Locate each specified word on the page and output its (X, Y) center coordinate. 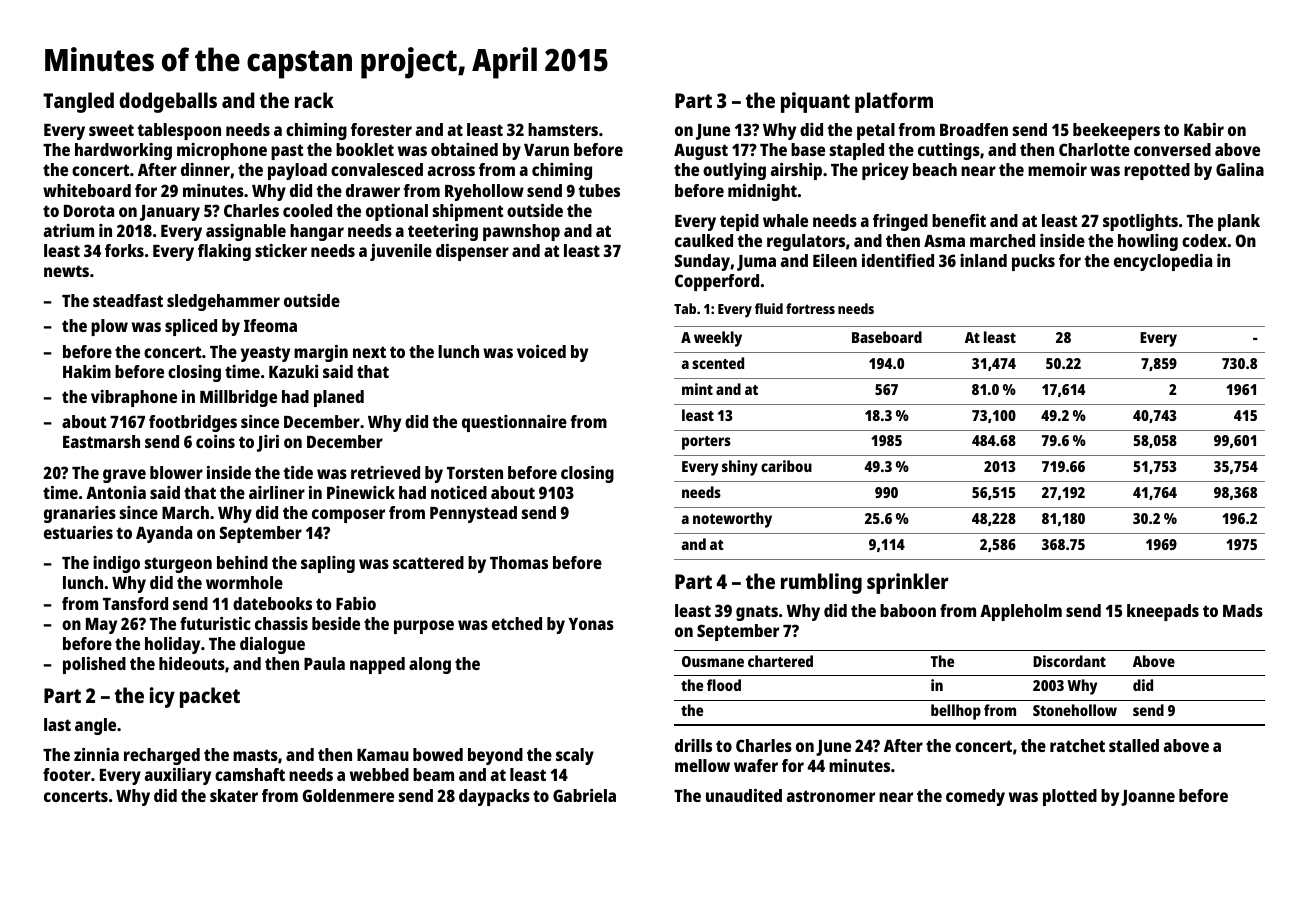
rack (314, 100)
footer (67, 774)
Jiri (268, 443)
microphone (222, 151)
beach (935, 169)
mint (697, 389)
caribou (786, 466)
